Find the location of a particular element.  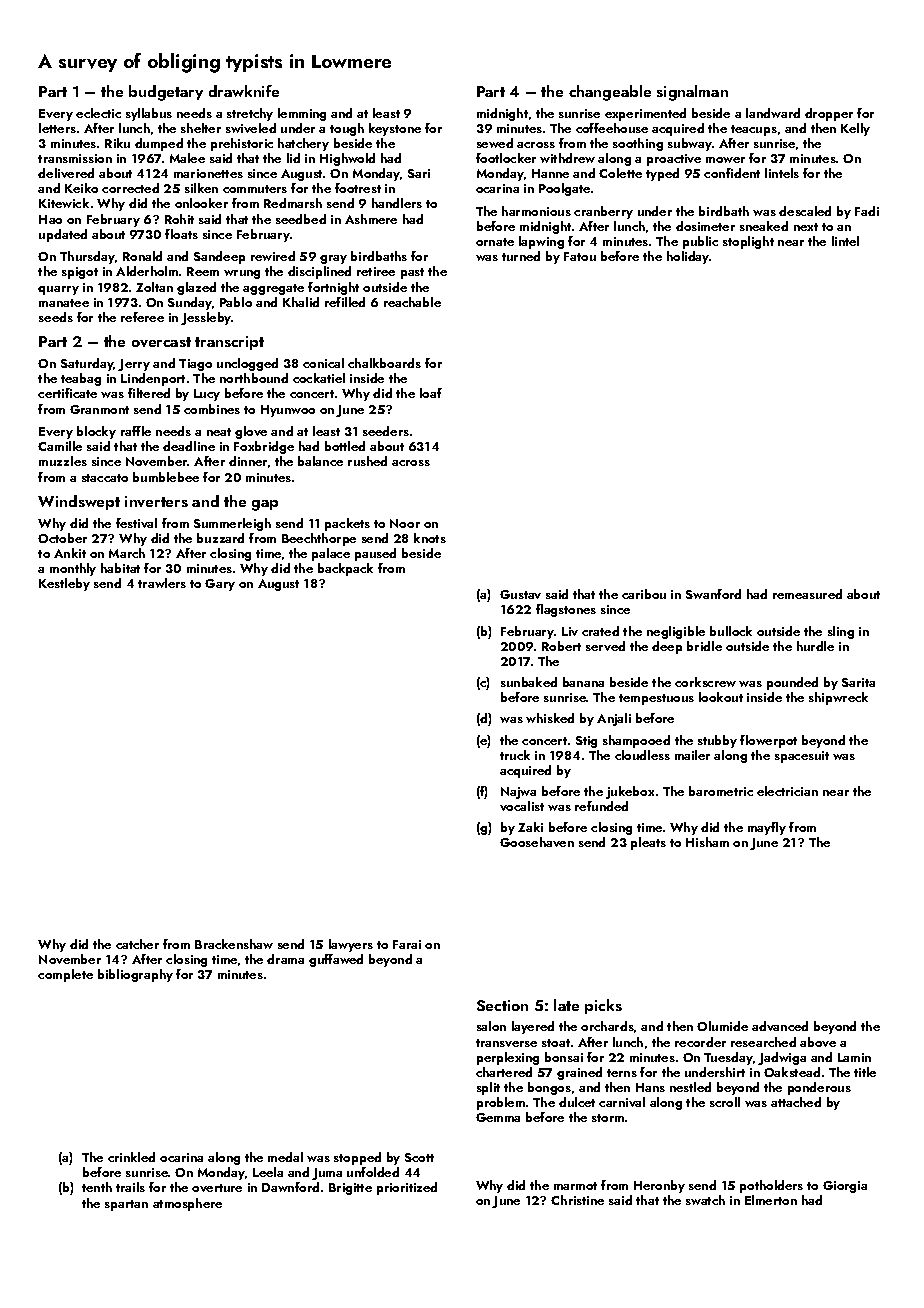

Swanford is located at coordinates (713, 594).
